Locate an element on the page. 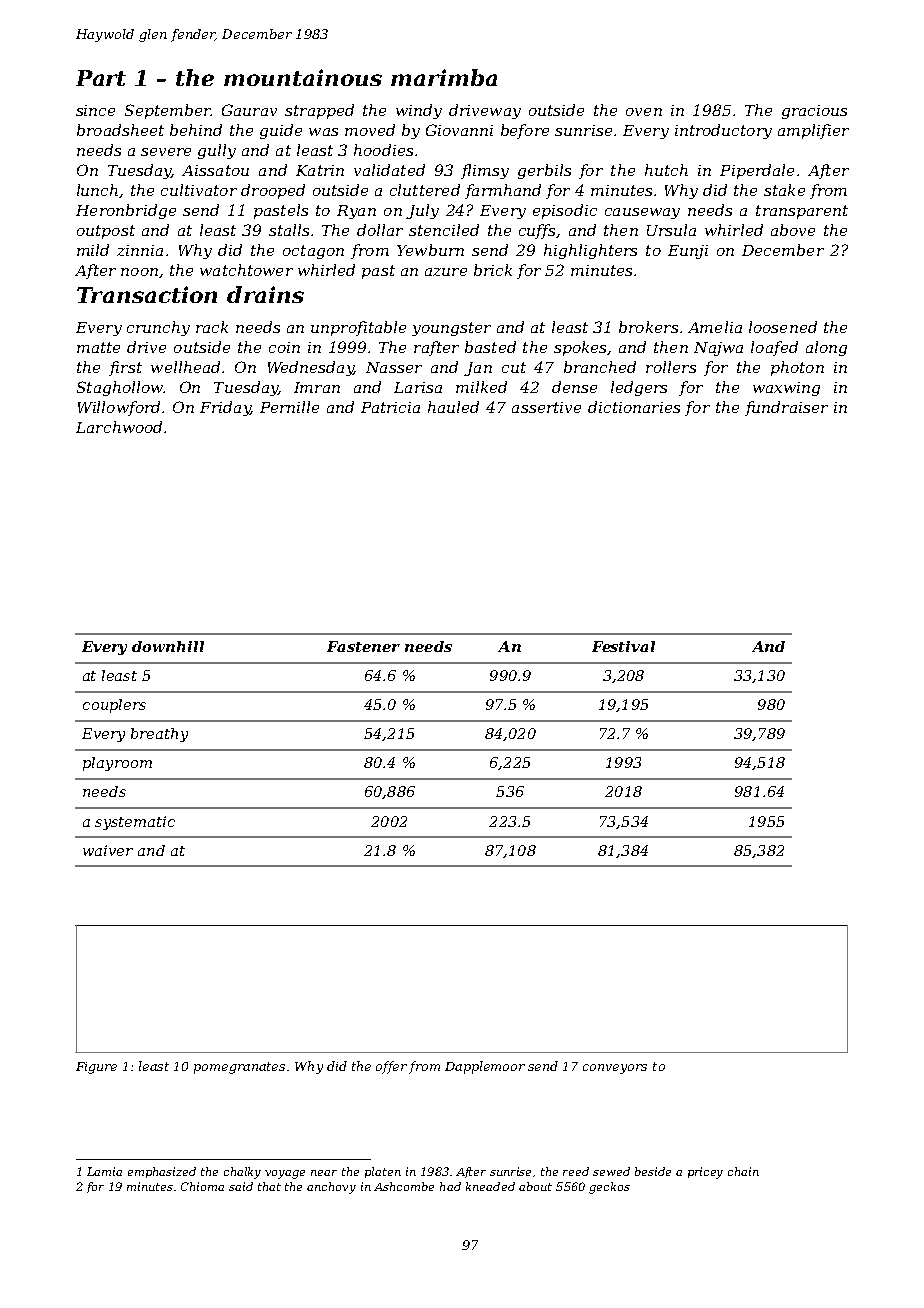 Image resolution: width=924 pixels, height=1308 pixels. systematic is located at coordinates (135, 823).
